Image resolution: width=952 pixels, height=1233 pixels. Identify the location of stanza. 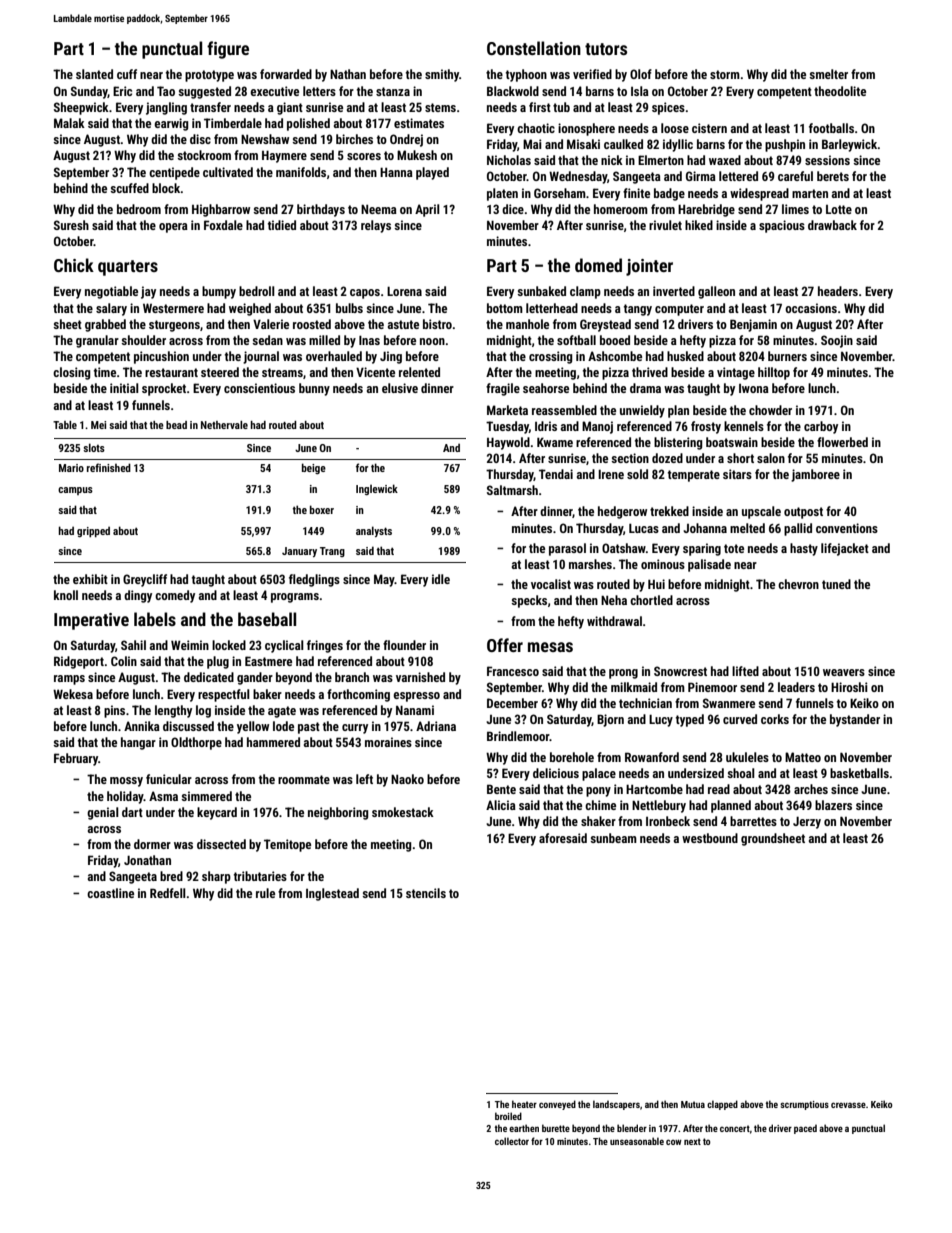
(393, 91).
